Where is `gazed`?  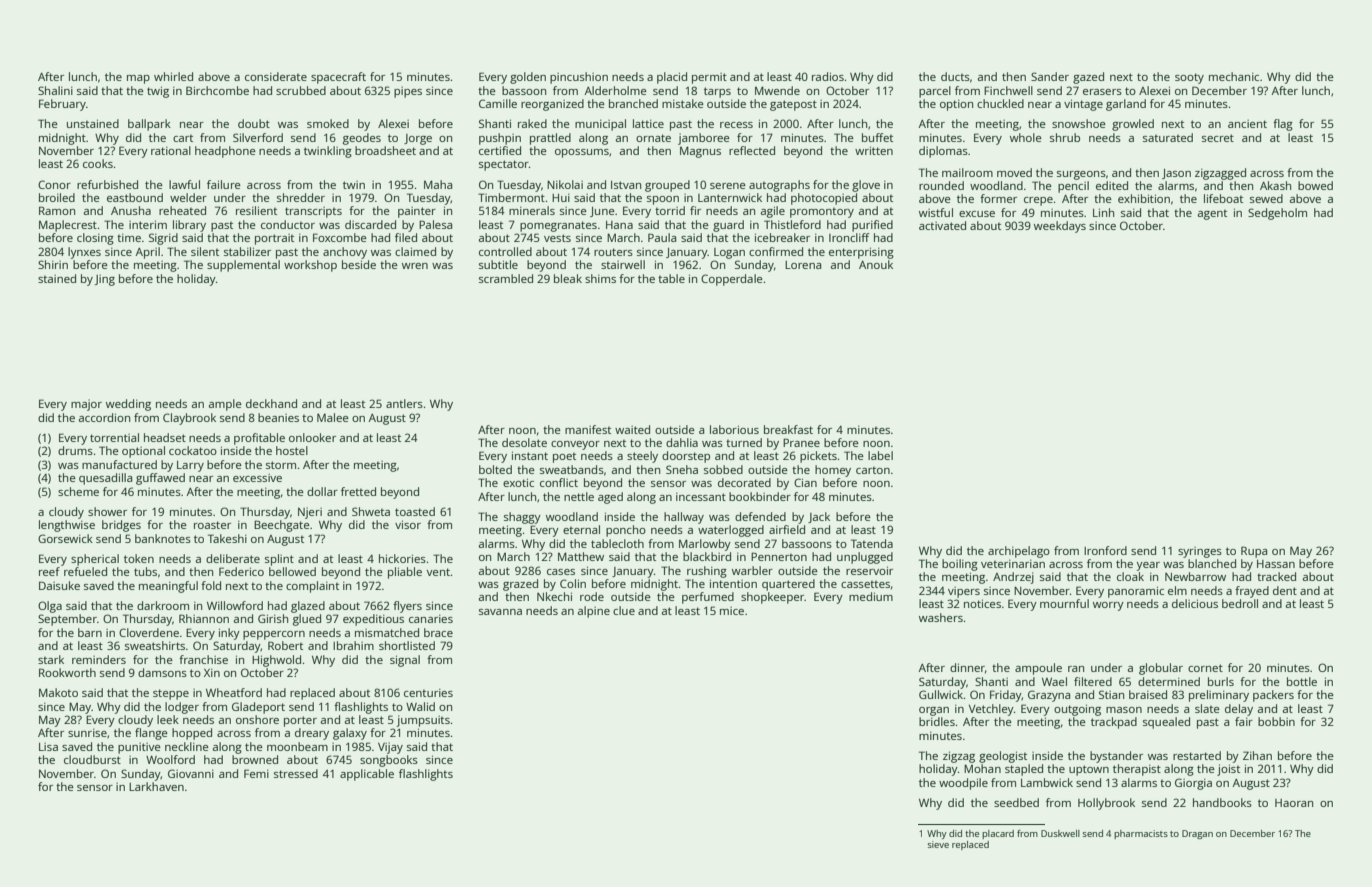 gazed is located at coordinates (1088, 78).
